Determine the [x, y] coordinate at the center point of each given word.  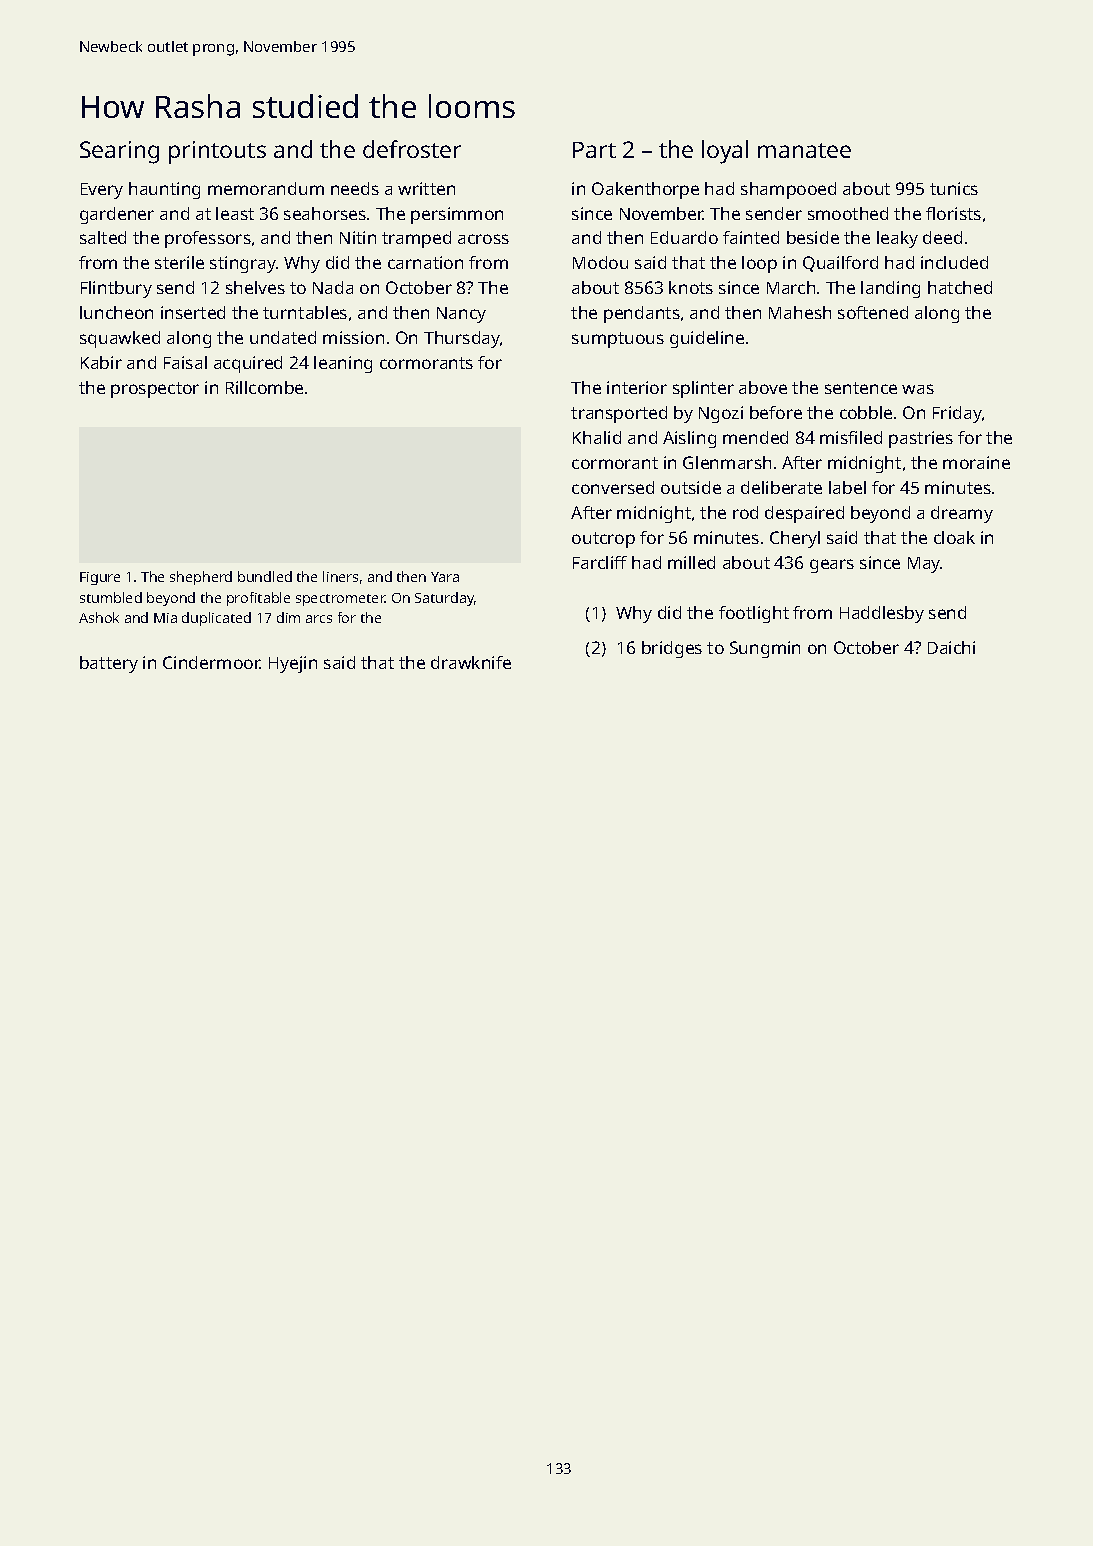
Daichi [951, 647]
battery [109, 664]
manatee [804, 150]
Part [594, 150]
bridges [672, 649]
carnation [425, 262]
